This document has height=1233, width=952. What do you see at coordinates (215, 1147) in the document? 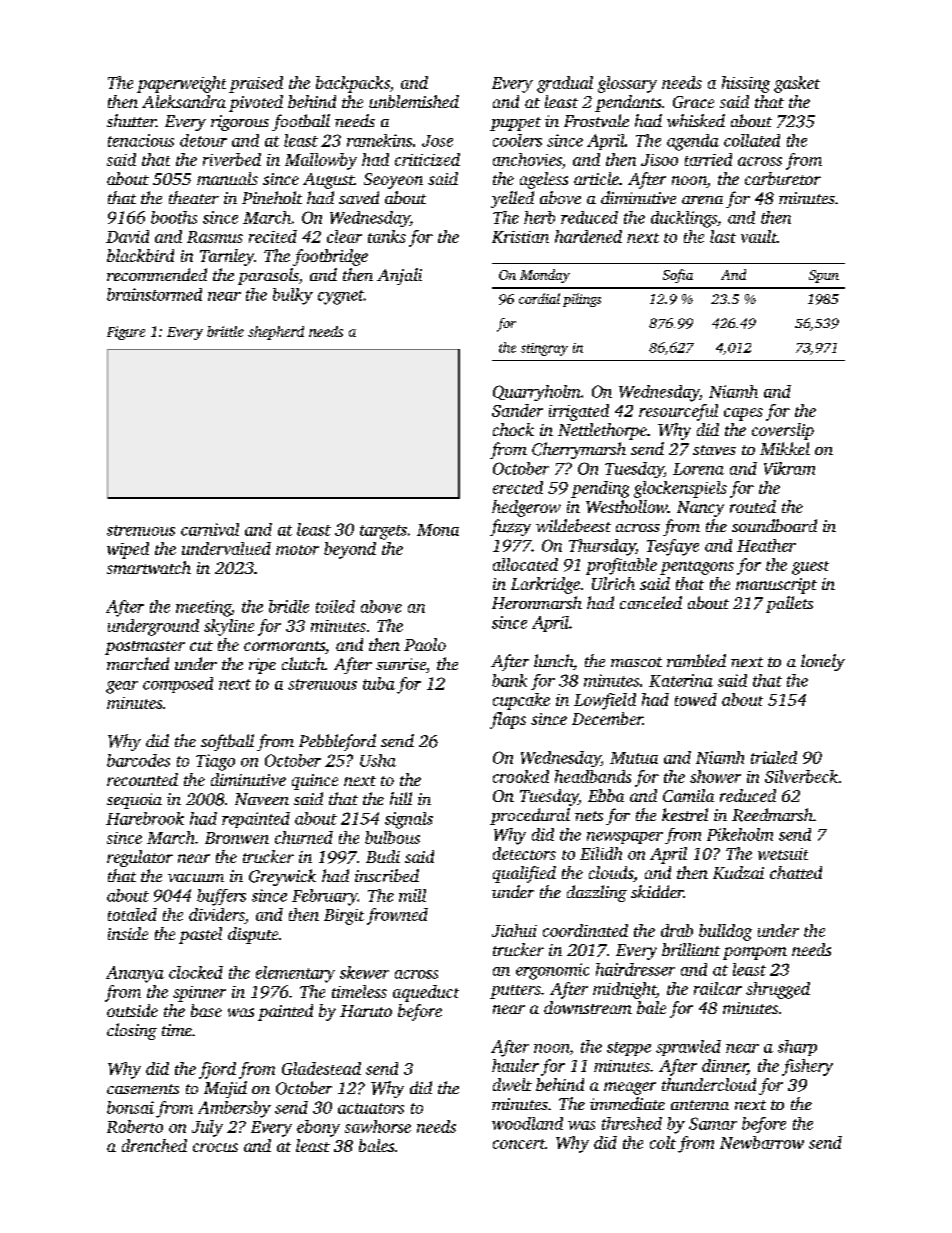
I see `crocus` at bounding box center [215, 1147].
